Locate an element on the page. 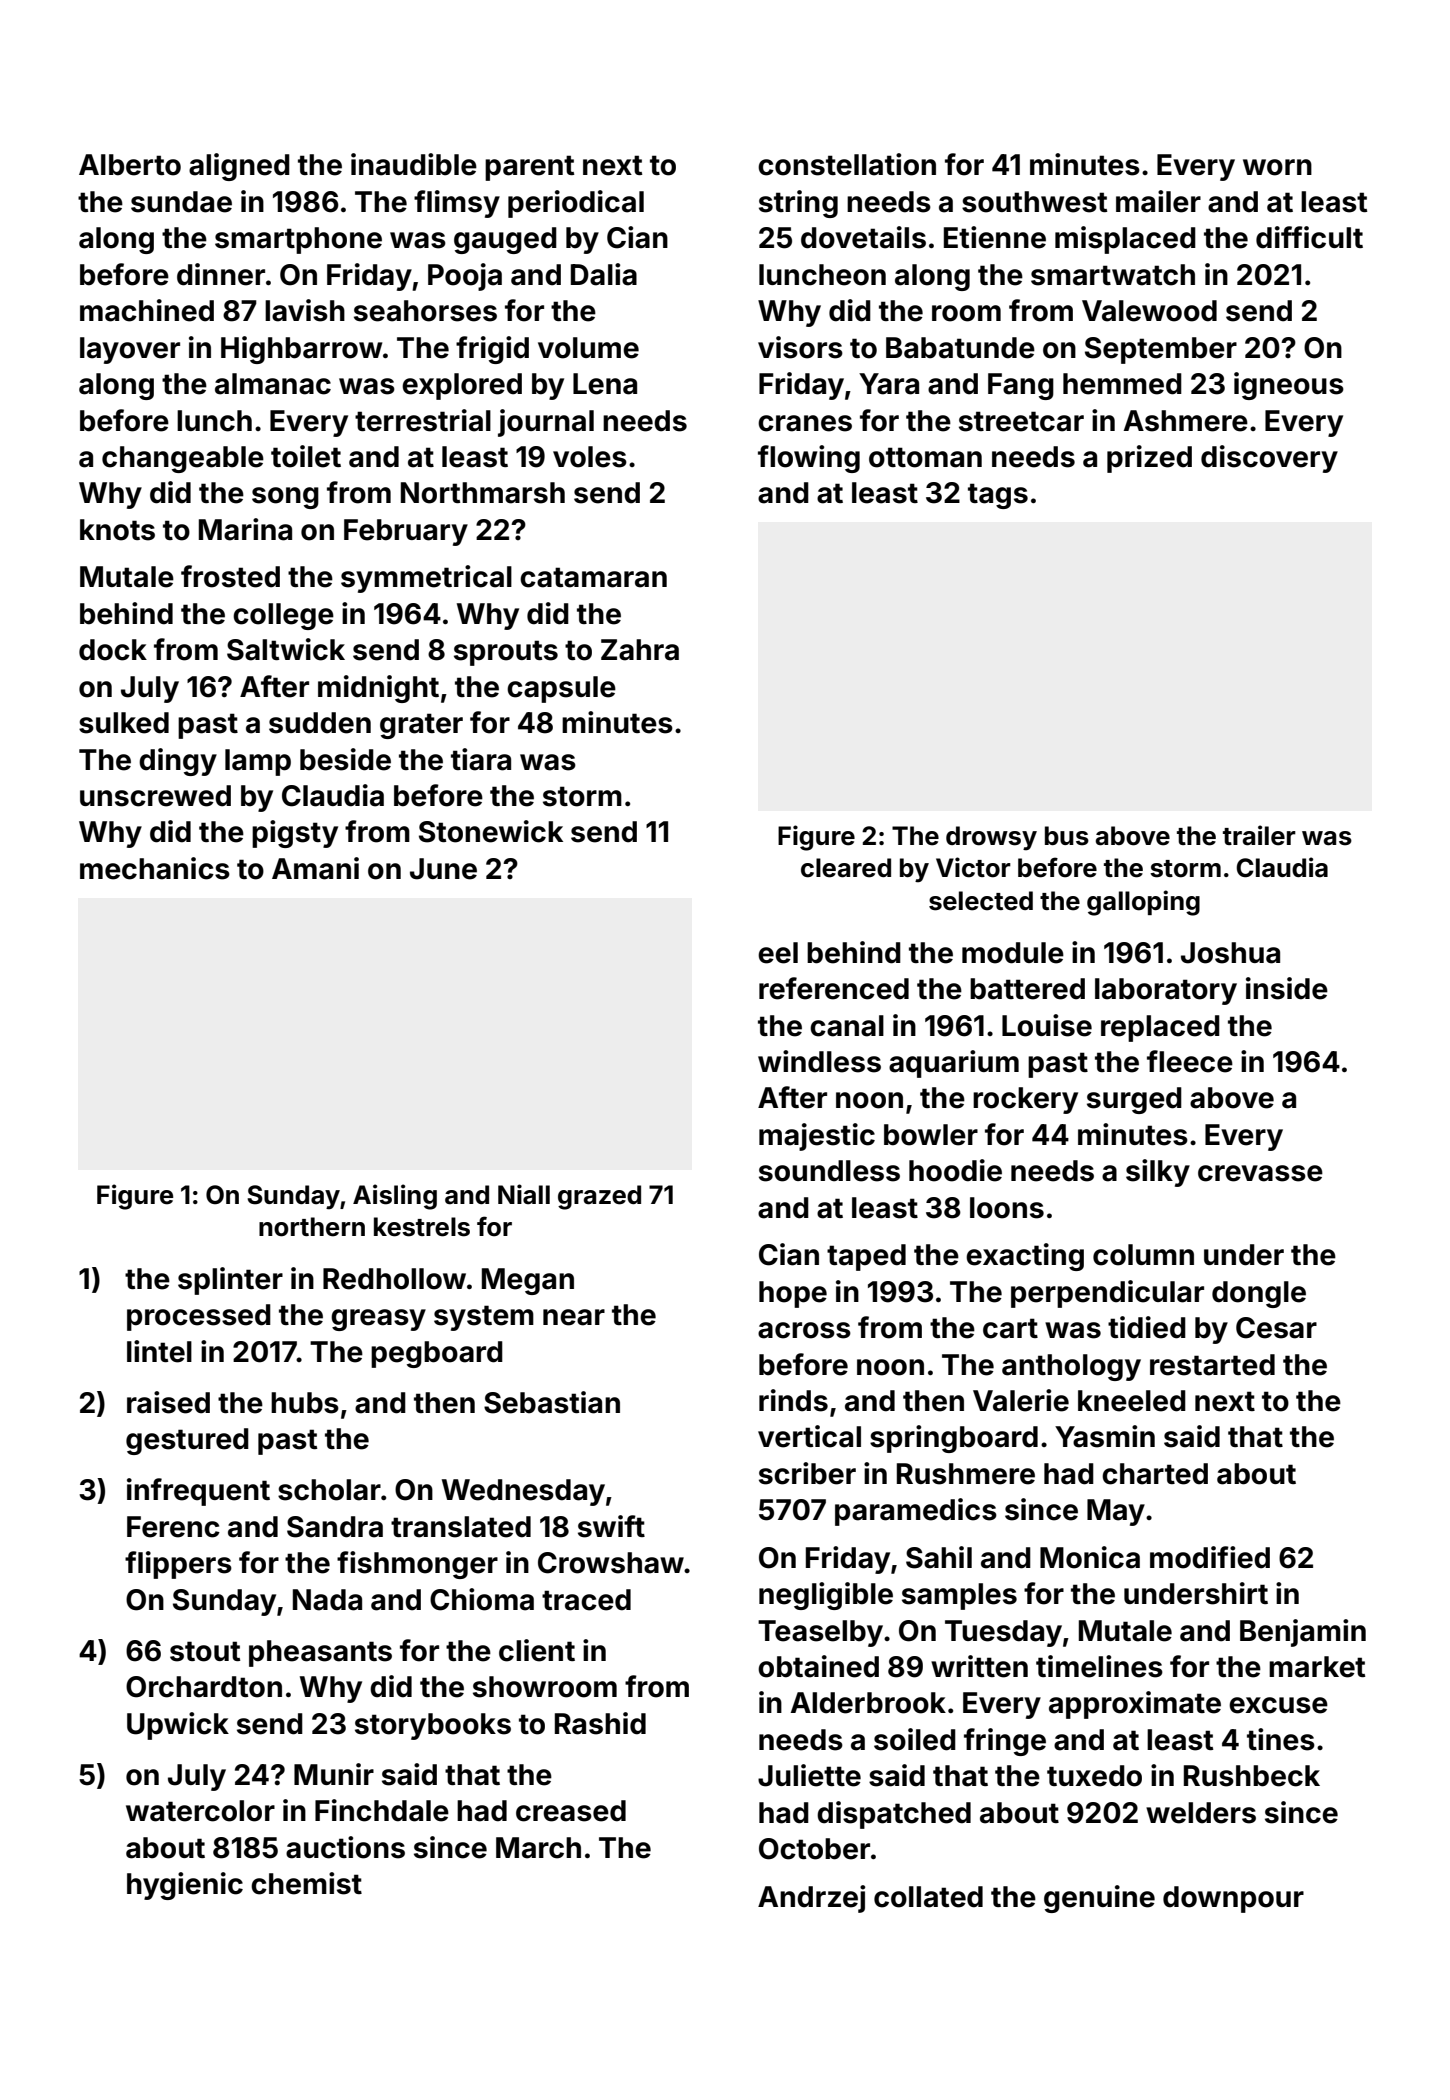 Image resolution: width=1450 pixels, height=2100 pixels. perpendicular is located at coordinates (1107, 1294).
